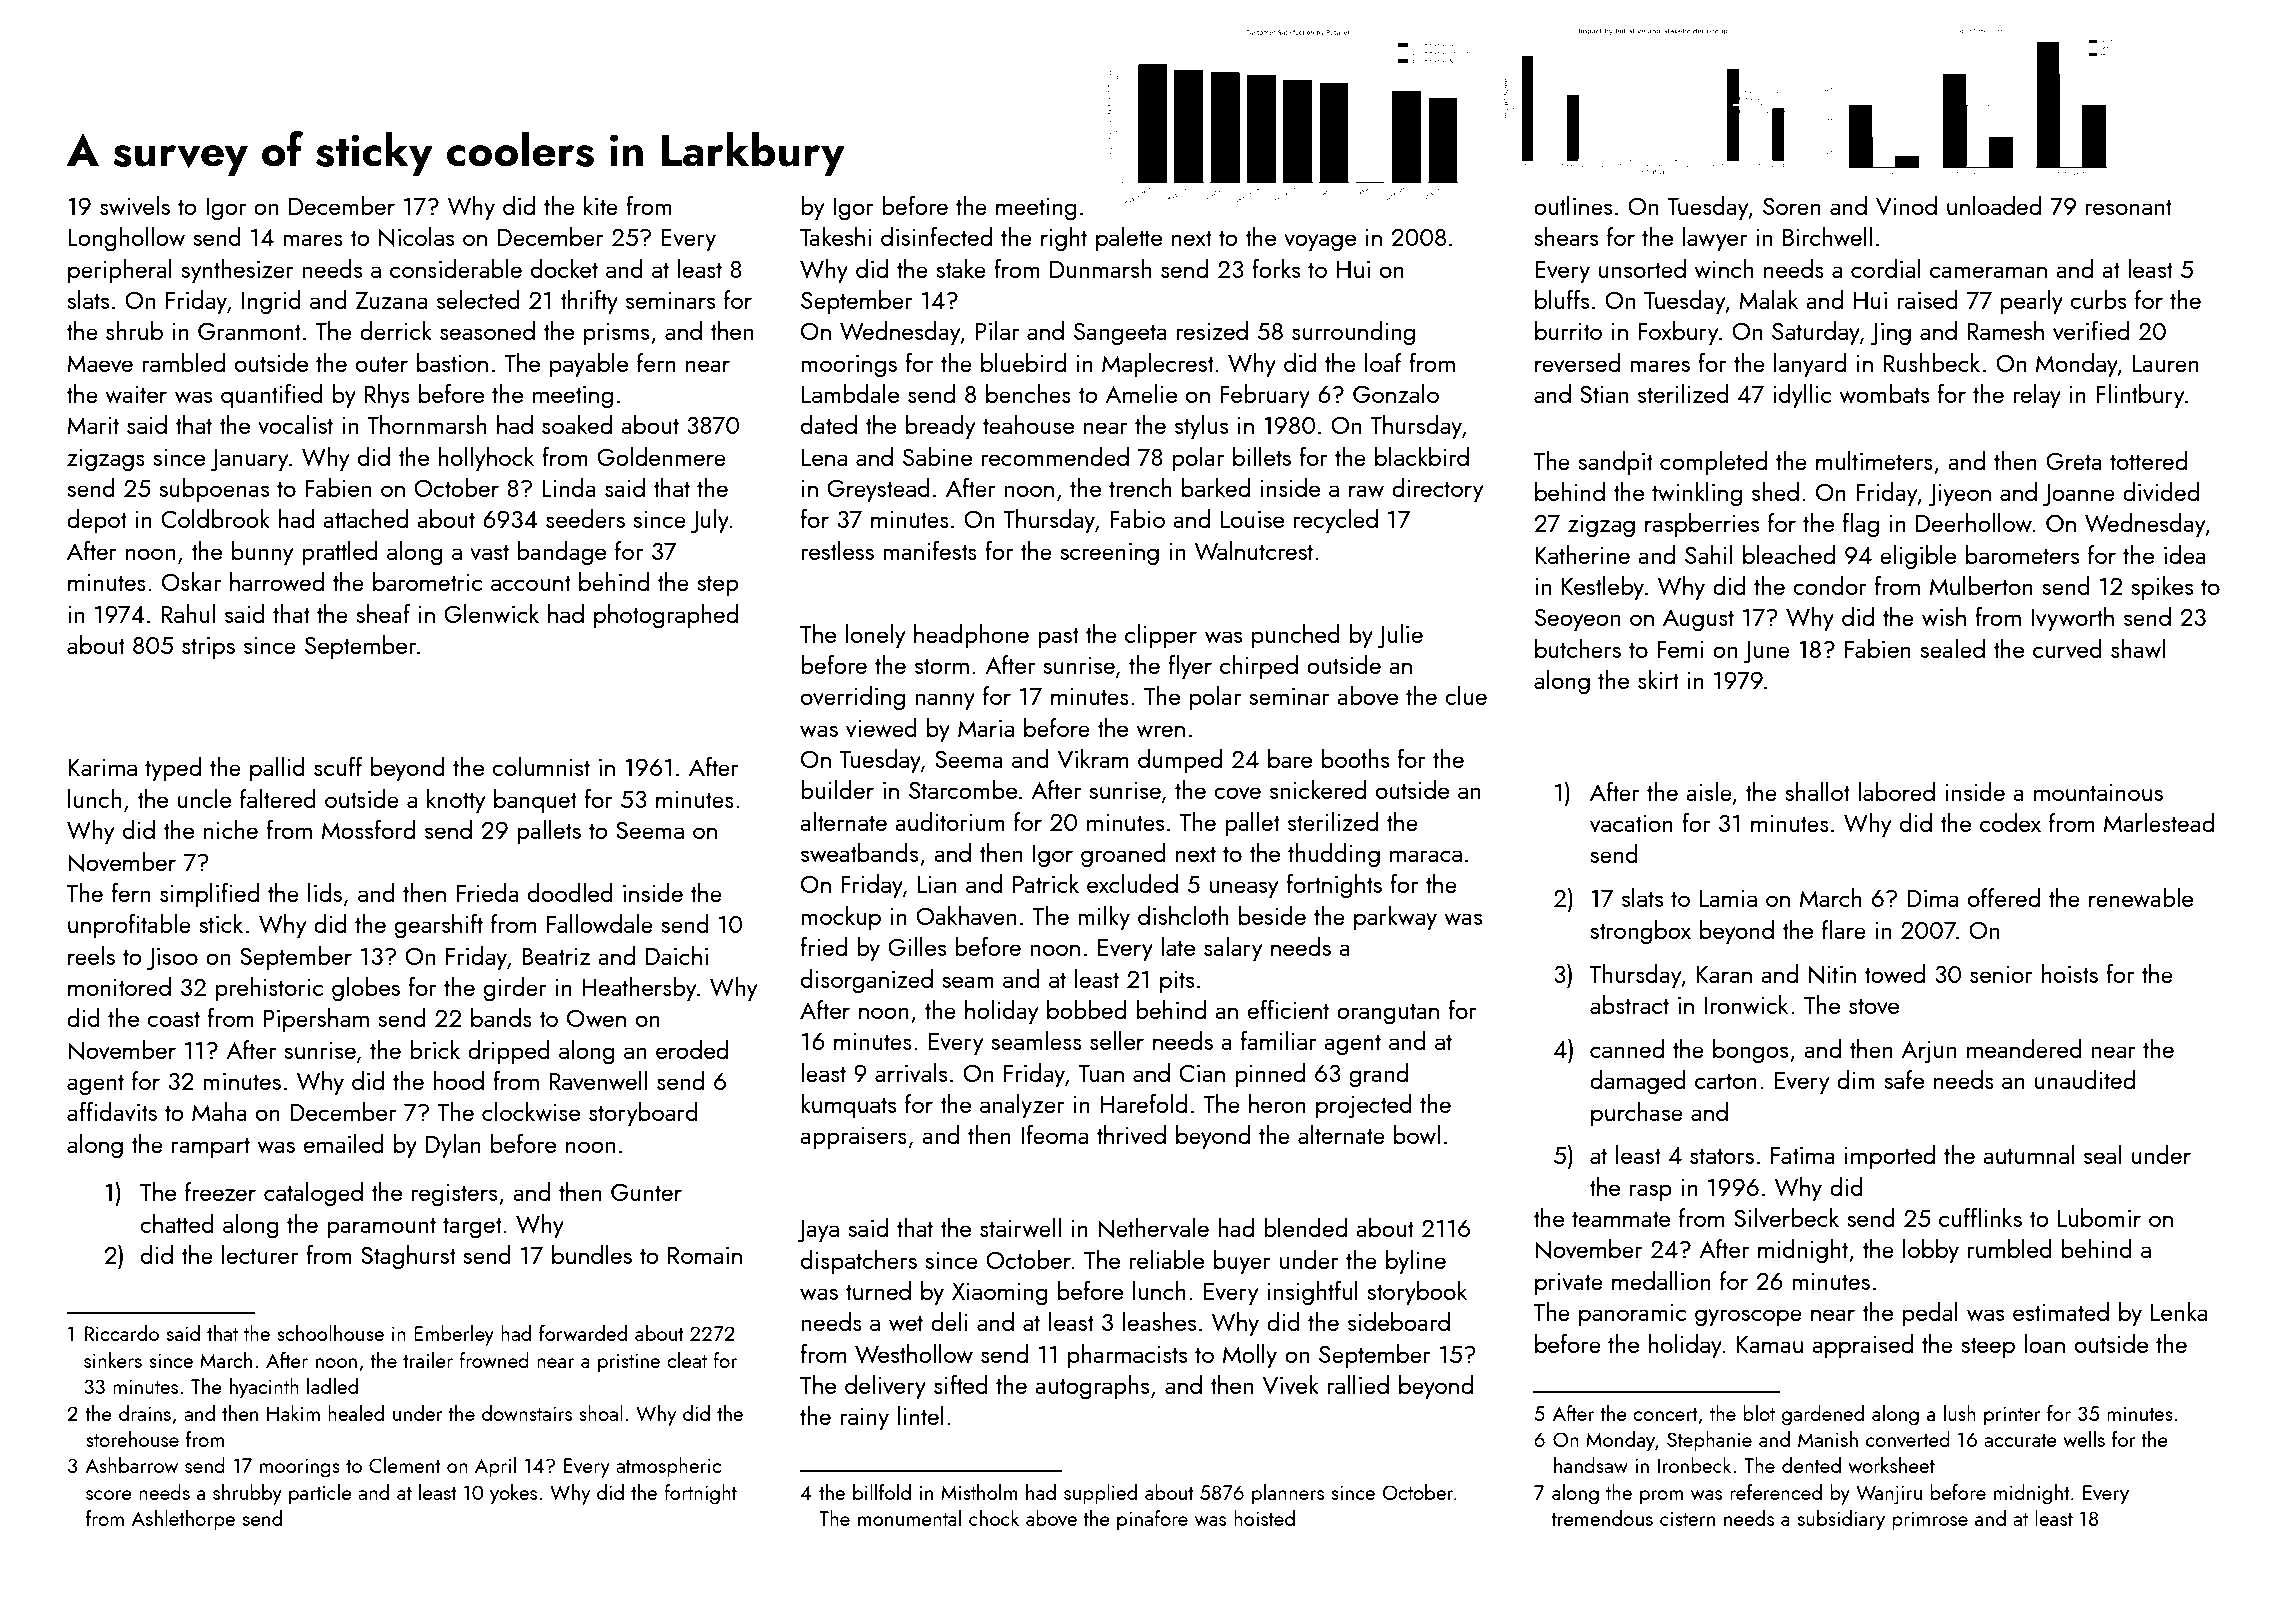 The height and width of the screenshot is (1620, 2292). Describe the element at coordinates (616, 334) in the screenshot. I see `prisms` at that location.
